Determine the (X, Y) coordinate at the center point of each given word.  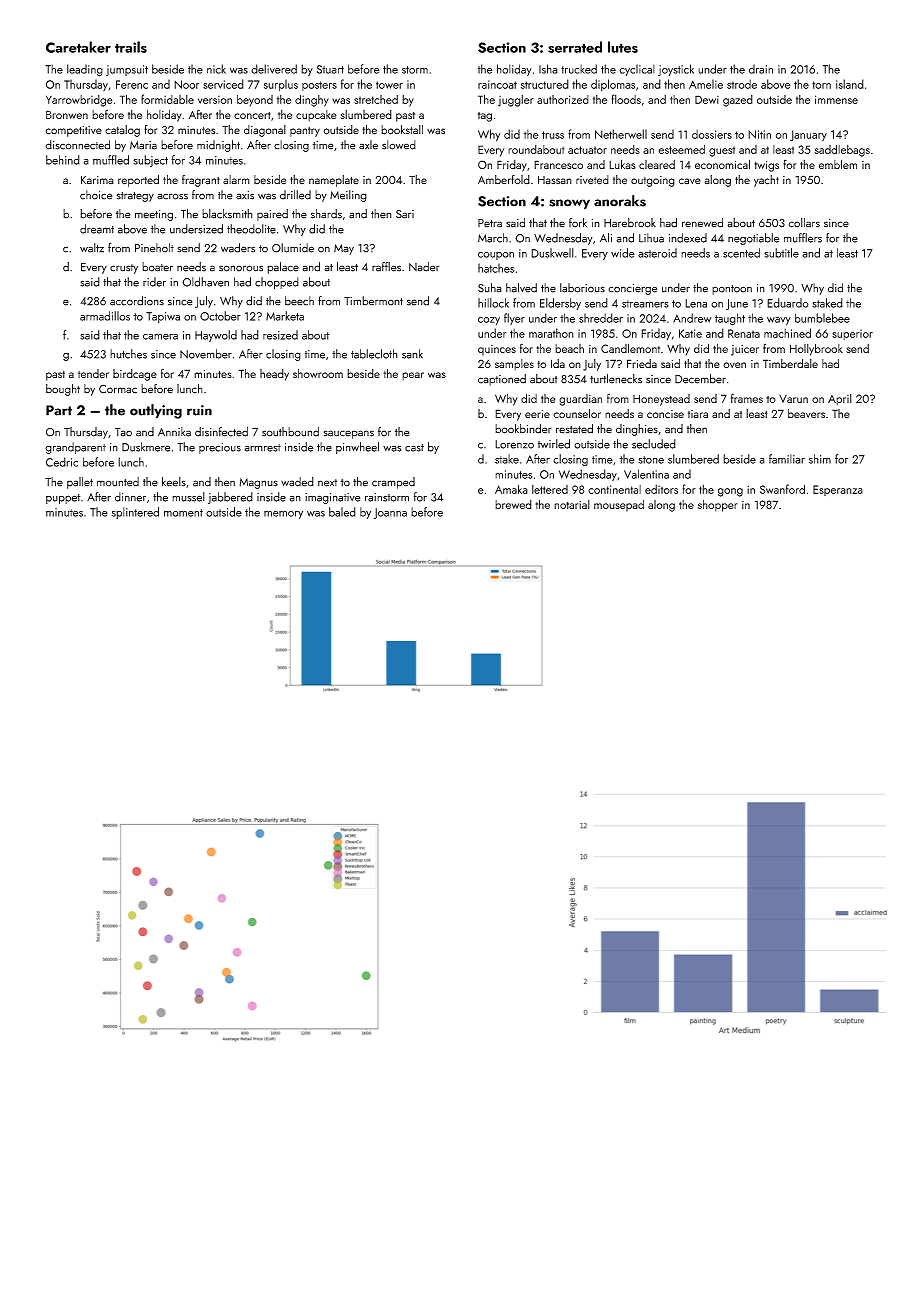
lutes (623, 47)
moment (183, 513)
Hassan (555, 180)
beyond (255, 101)
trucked (579, 69)
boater (157, 267)
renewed (702, 223)
